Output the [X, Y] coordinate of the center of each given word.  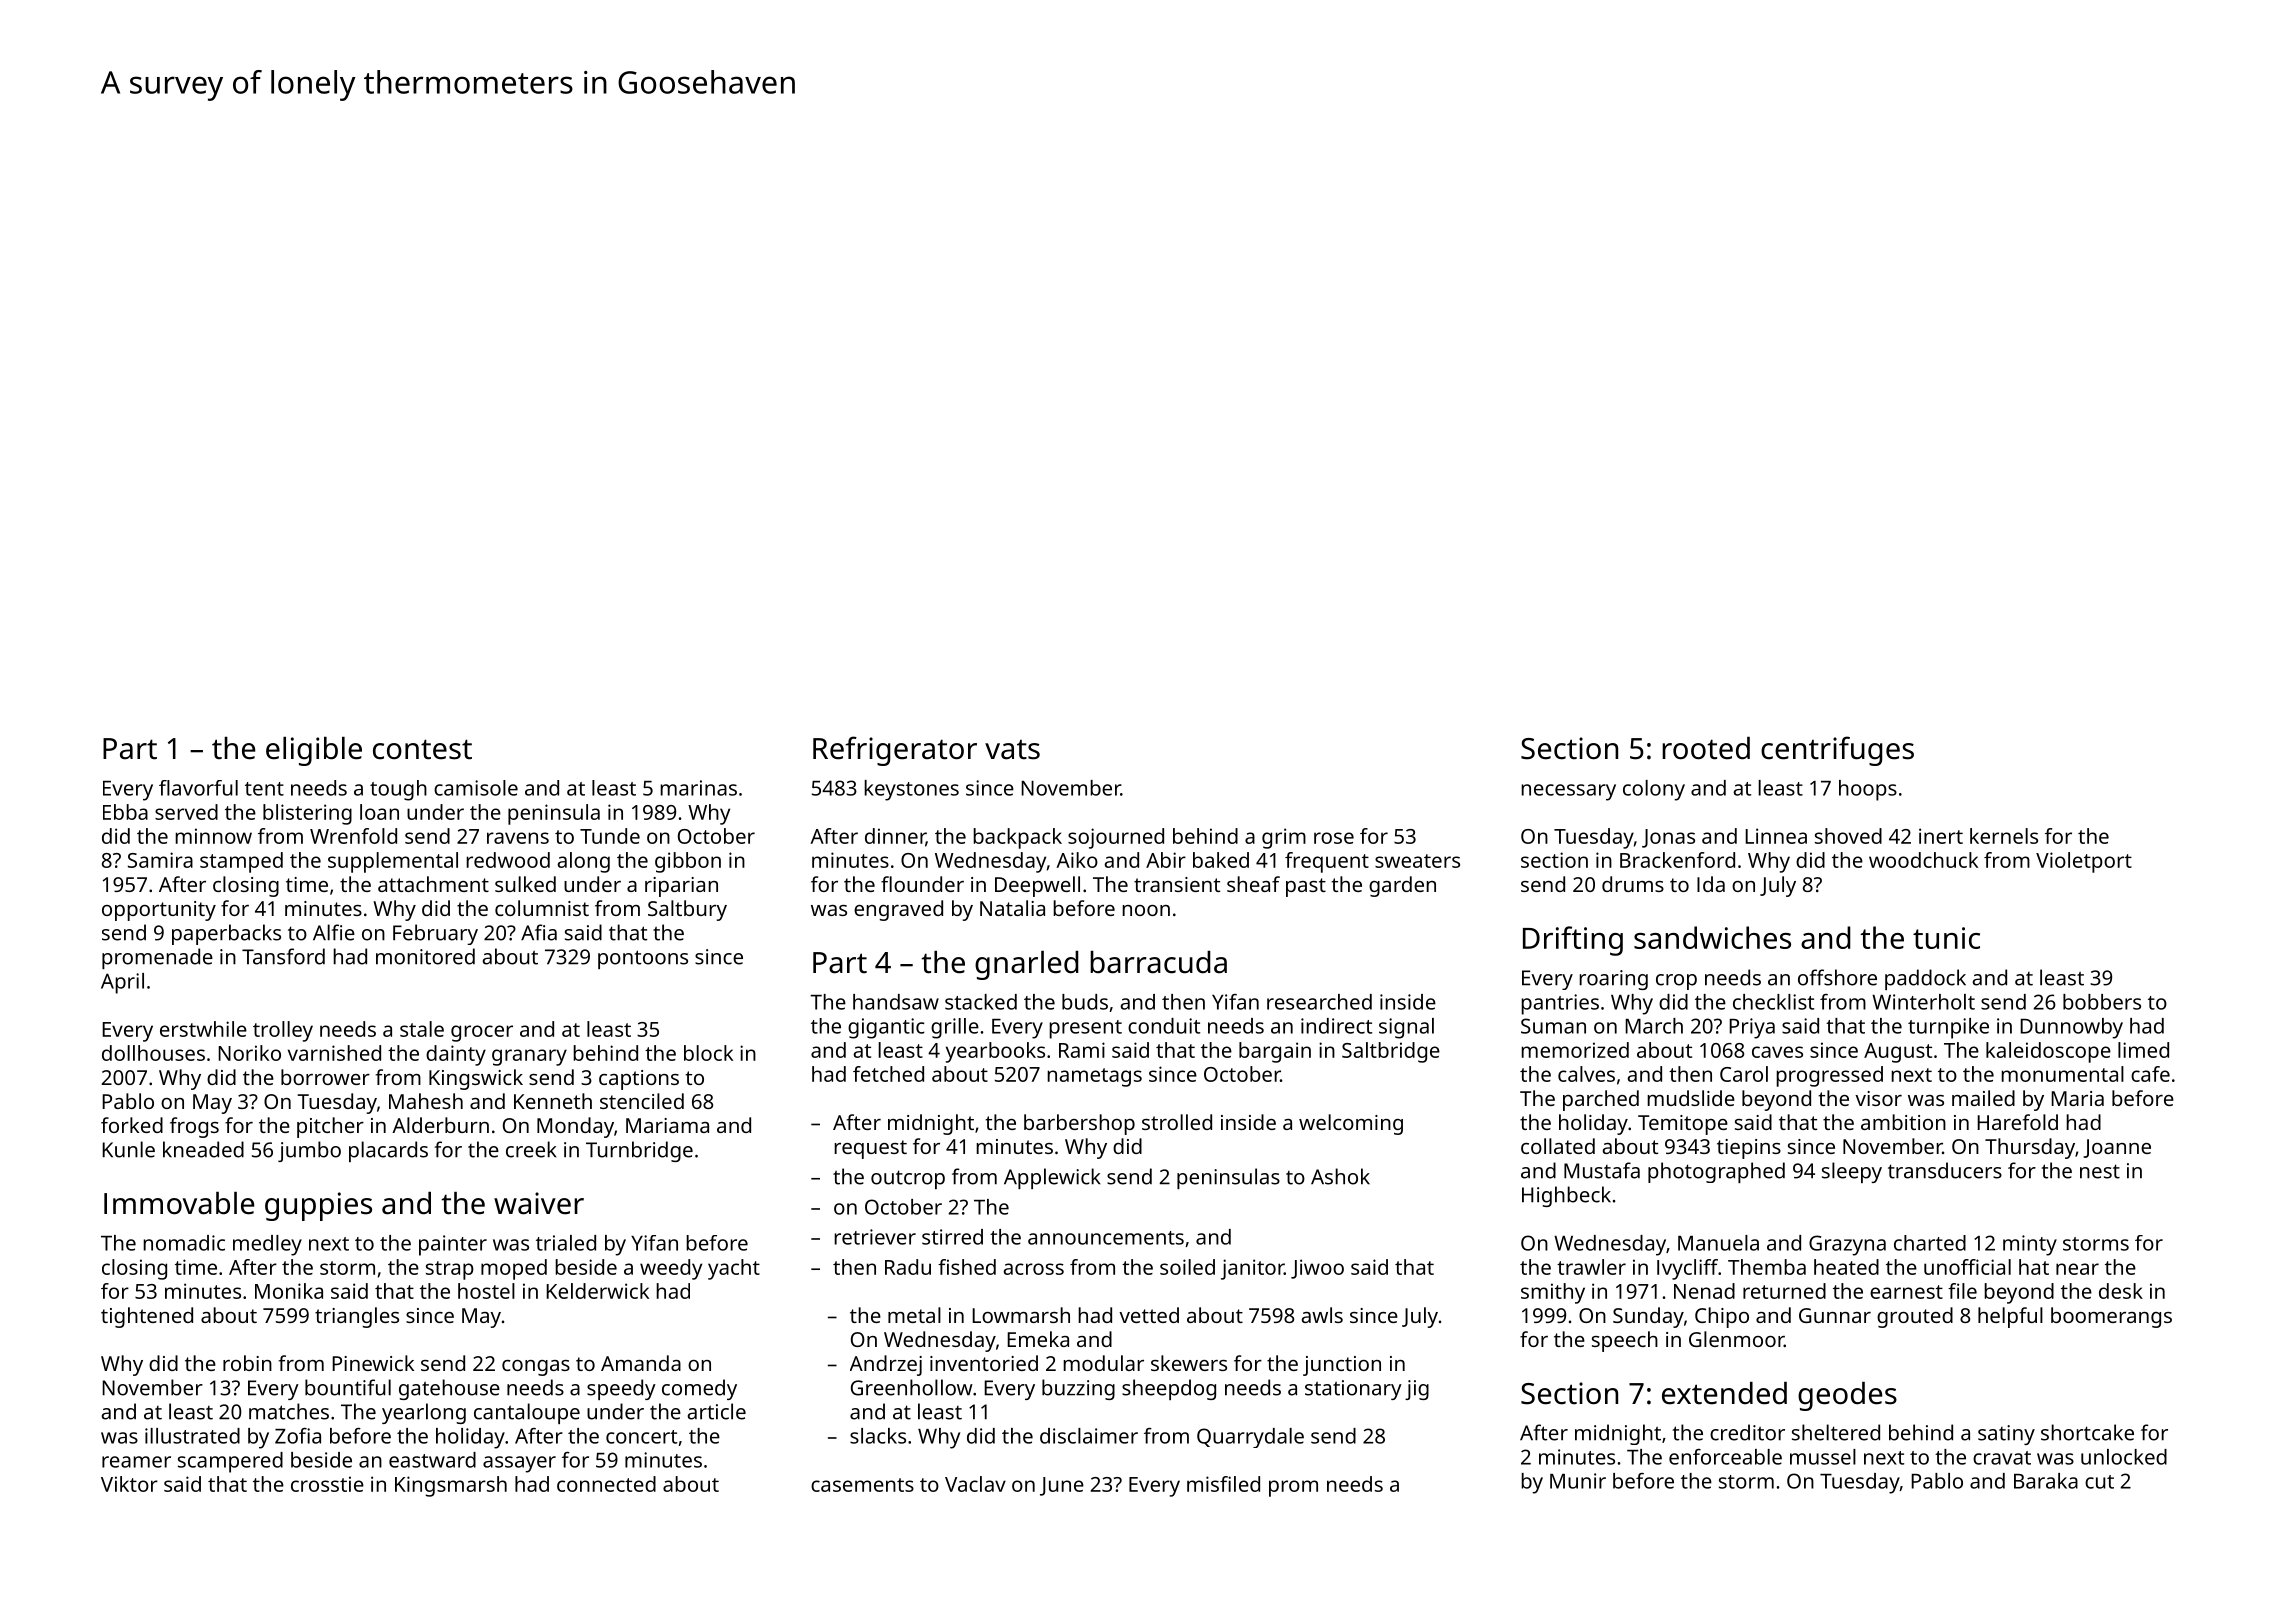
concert [641, 1437]
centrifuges [1837, 751]
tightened [147, 1317]
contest [422, 749]
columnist [542, 908]
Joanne [2117, 1148]
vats [1012, 750]
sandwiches [1712, 937]
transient [1177, 884]
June [1062, 1486]
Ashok [1340, 1176]
